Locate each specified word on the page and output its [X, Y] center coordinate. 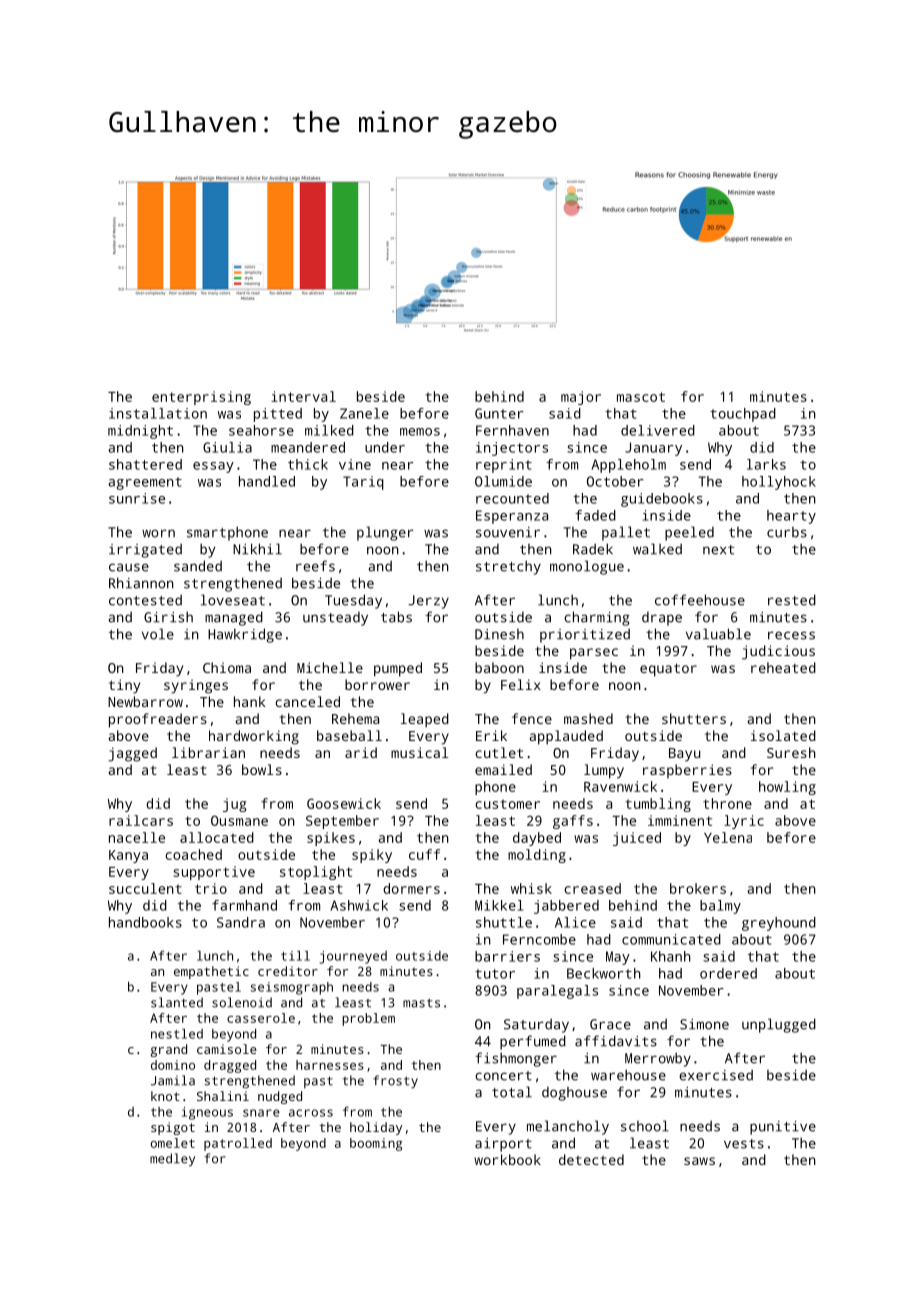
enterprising [201, 398]
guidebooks [662, 500]
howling [787, 788]
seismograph [292, 988]
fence [532, 718]
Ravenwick [620, 786]
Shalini [223, 1096]
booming [376, 1144]
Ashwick [359, 905]
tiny [124, 686]
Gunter [499, 413]
